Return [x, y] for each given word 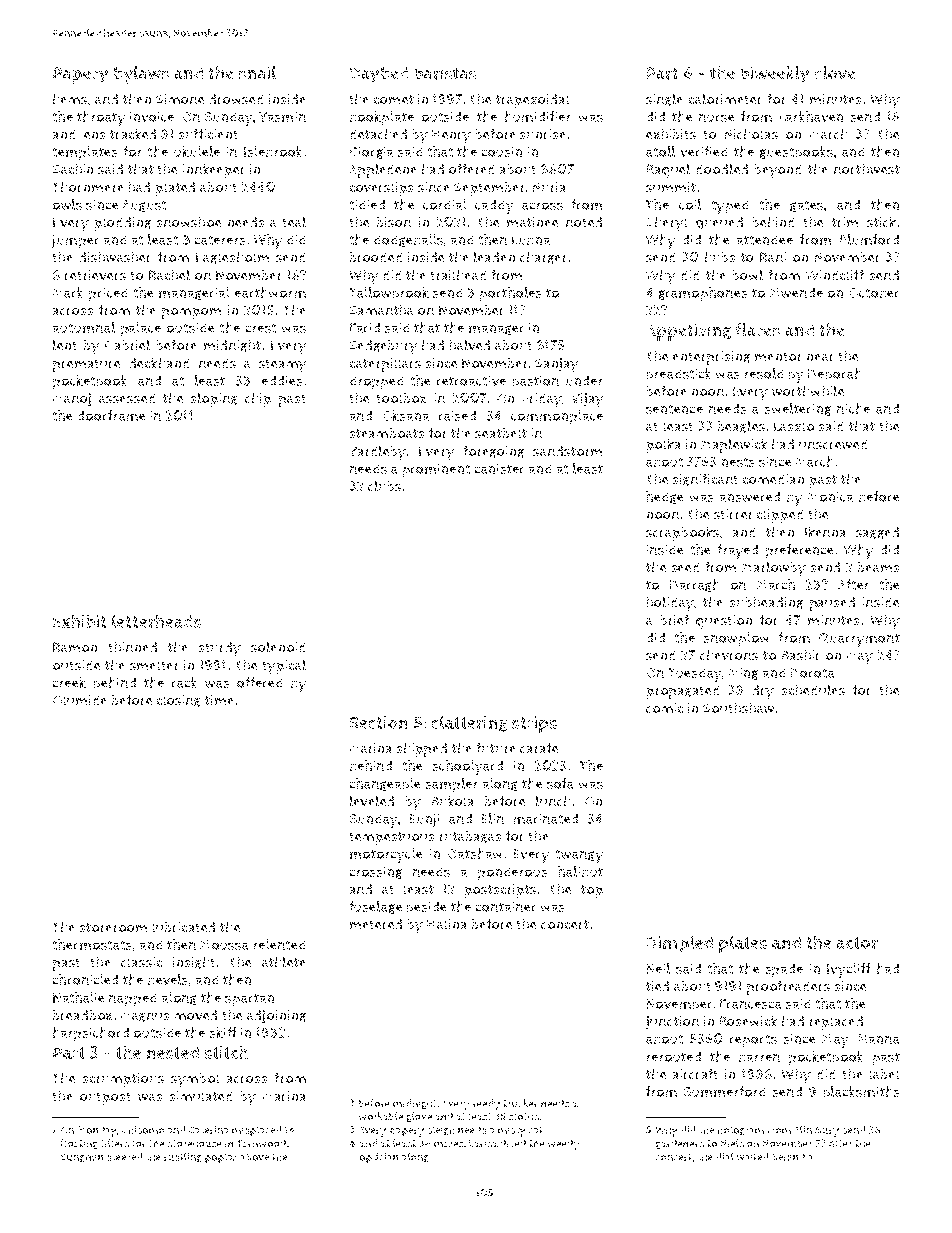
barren [759, 1056]
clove [835, 73]
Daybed [379, 75]
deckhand [159, 363]
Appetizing [688, 332]
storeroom [113, 928]
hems [69, 99]
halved [469, 345]
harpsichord [90, 1034]
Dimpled [679, 944]
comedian [773, 479]
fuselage [376, 907]
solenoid [278, 647]
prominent [436, 470]
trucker [520, 1103]
